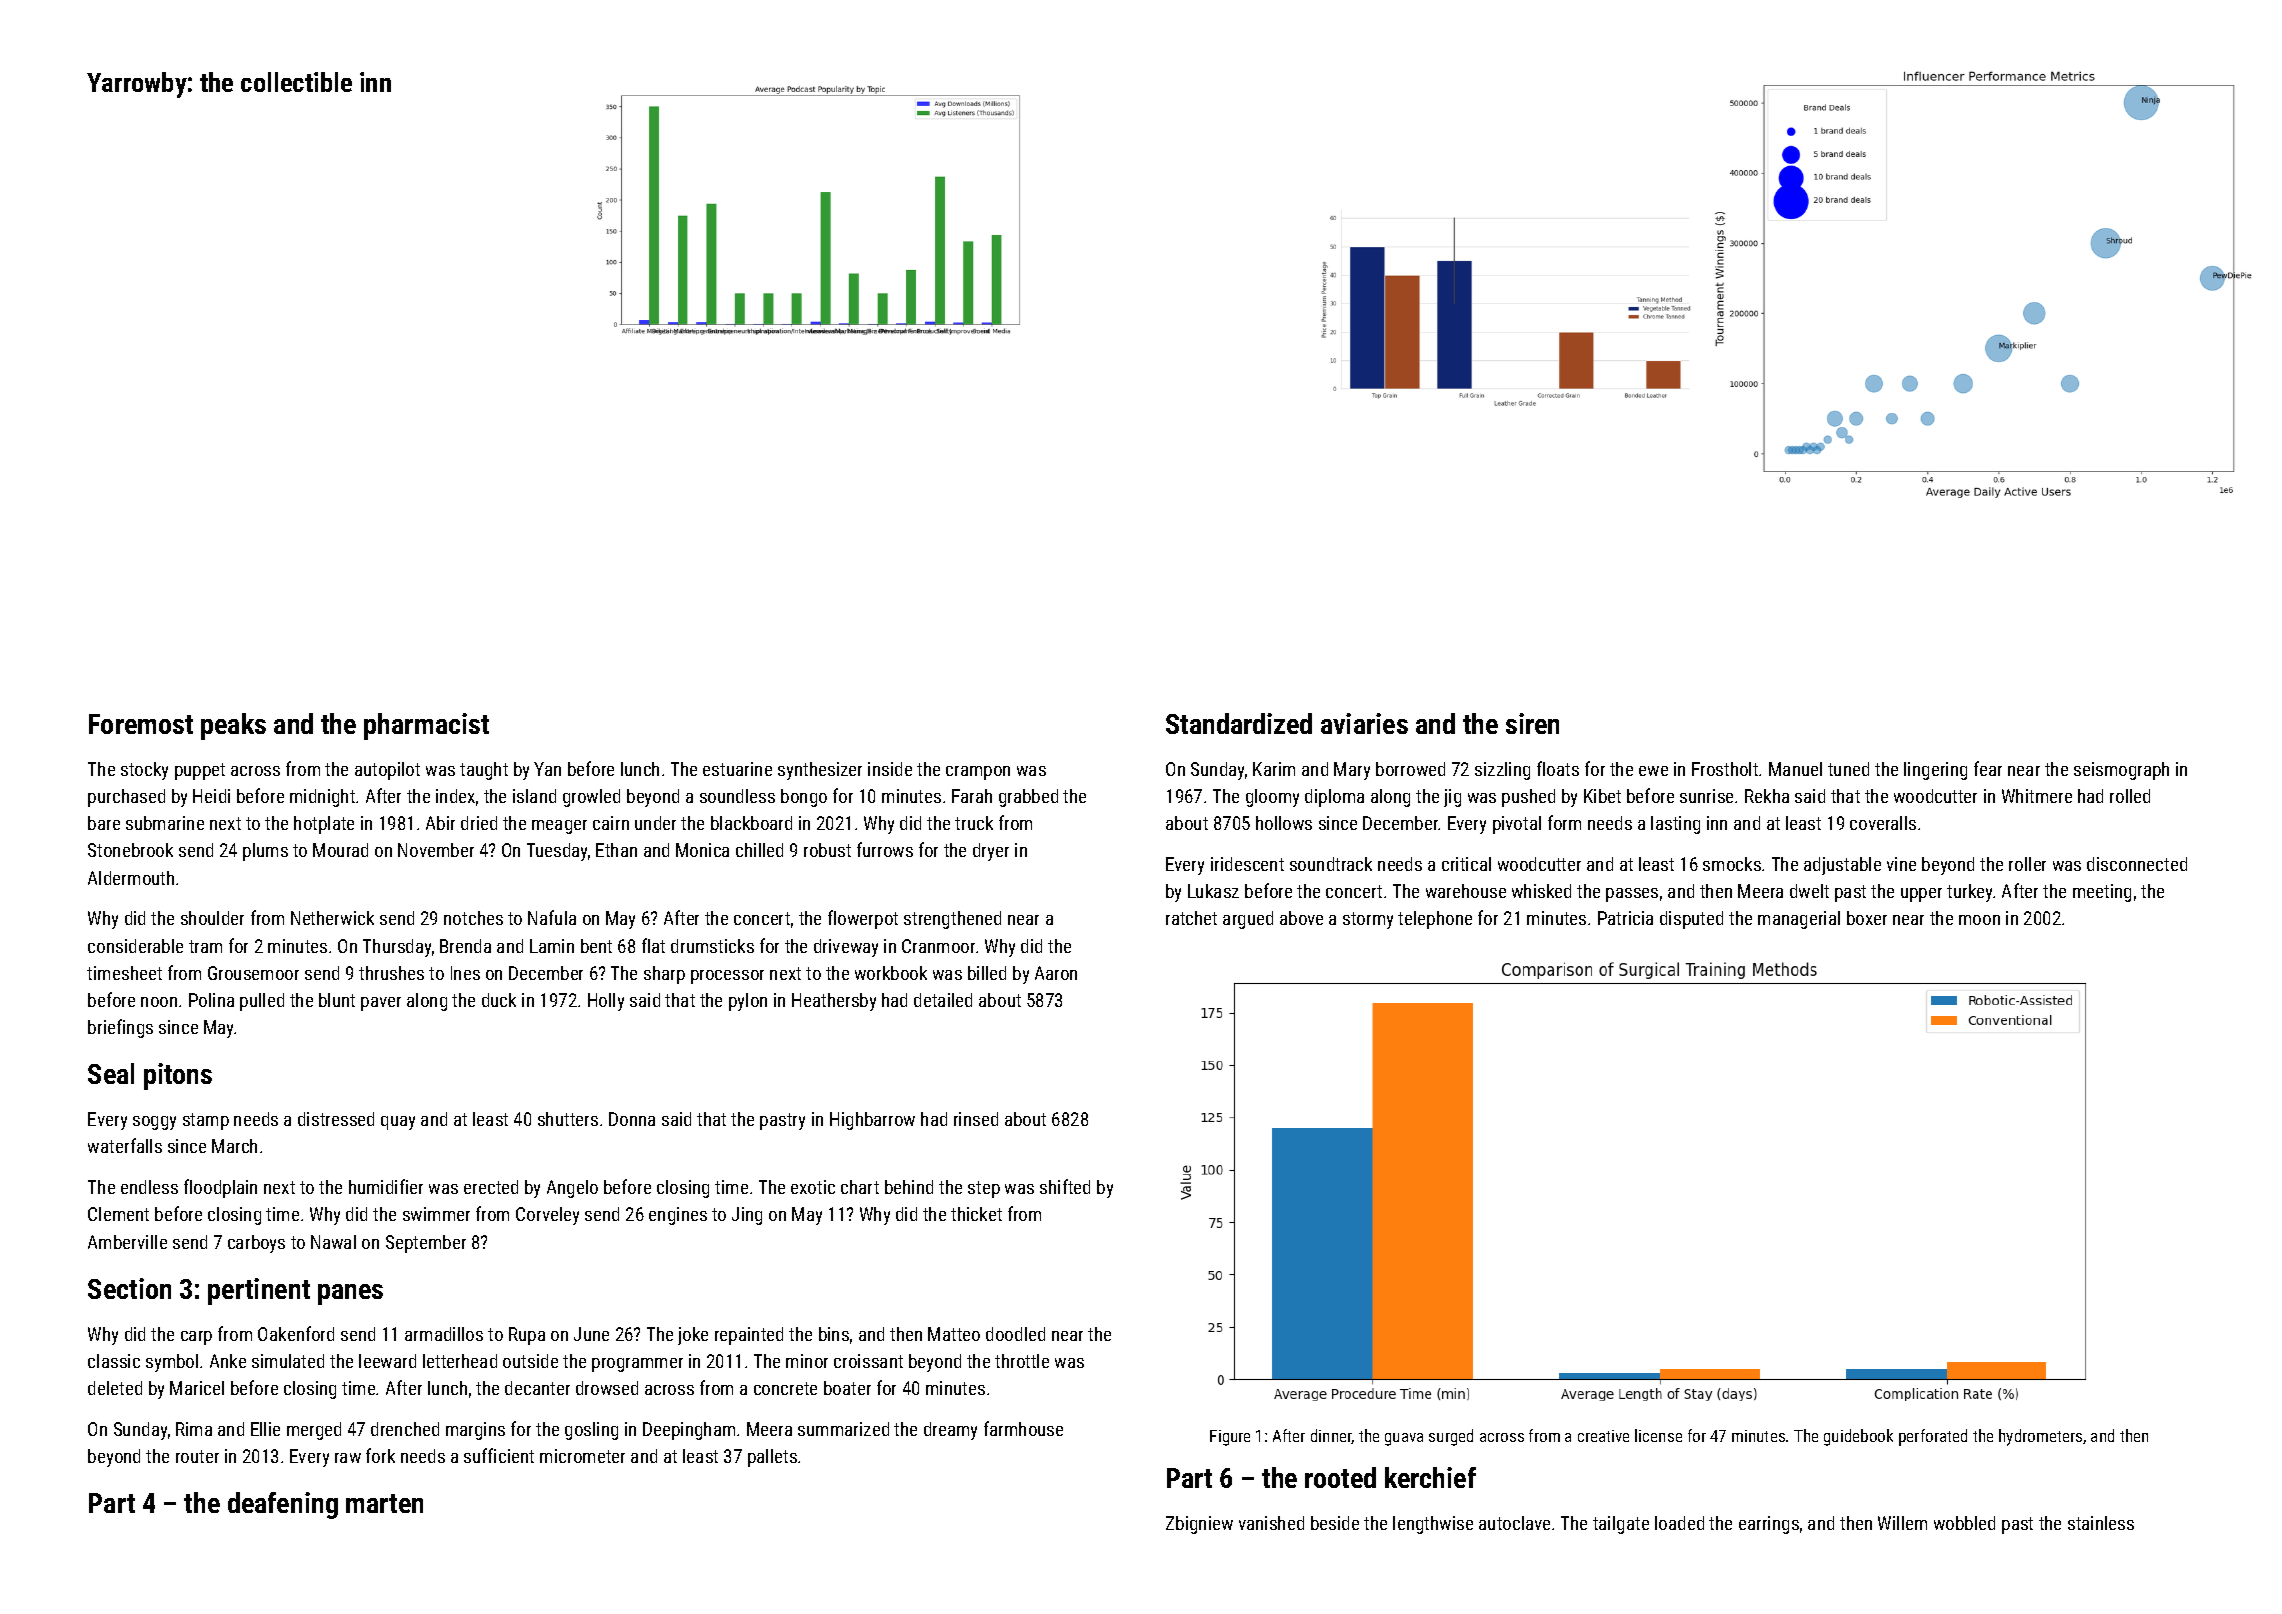  Describe the element at coordinates (1883, 823) in the document. I see `coveralls` at that location.
